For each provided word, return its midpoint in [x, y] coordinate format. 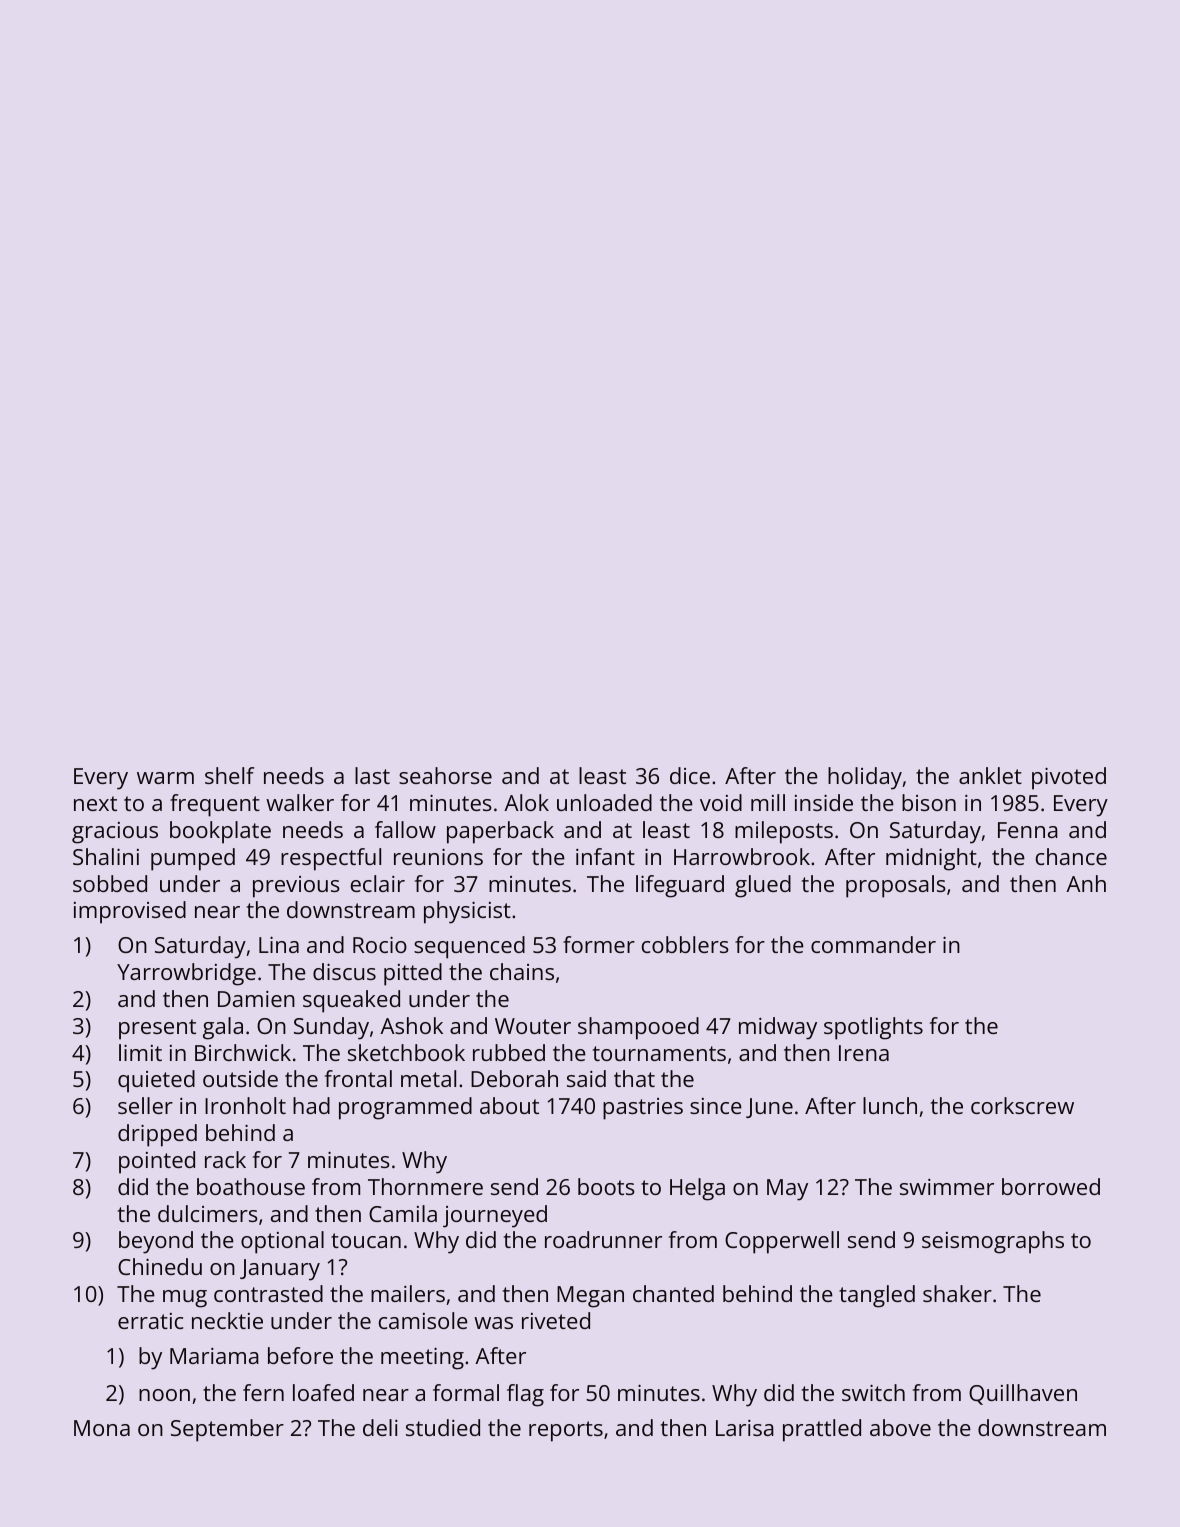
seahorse [445, 775]
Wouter [533, 1026]
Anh [1086, 883]
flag [525, 1395]
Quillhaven [1023, 1394]
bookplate [220, 832]
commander [873, 944]
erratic [150, 1321]
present [157, 1029]
